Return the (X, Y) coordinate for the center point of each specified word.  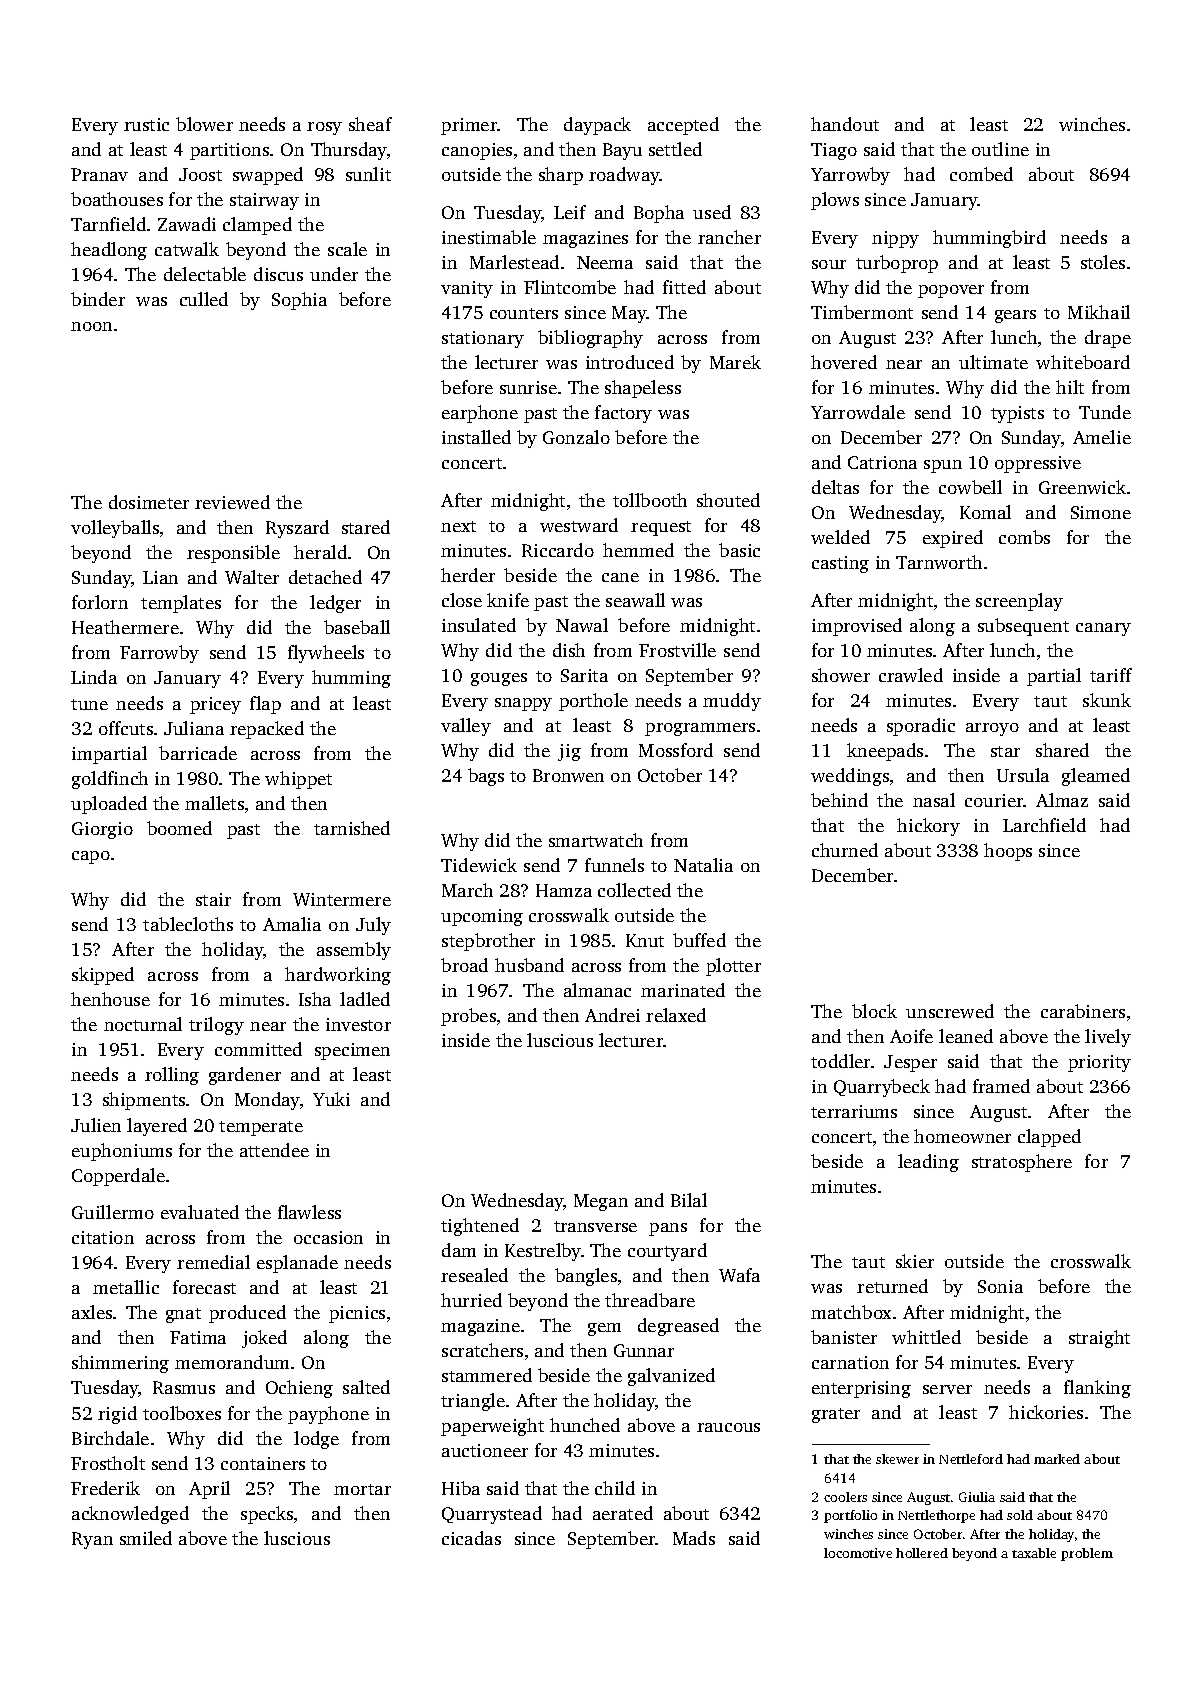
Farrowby (159, 654)
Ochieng (299, 1389)
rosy (324, 128)
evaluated (200, 1212)
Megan (601, 1202)
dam (459, 1250)
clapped (1049, 1138)
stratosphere (1022, 1163)
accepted (683, 126)
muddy (732, 702)
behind (839, 800)
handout (845, 124)
